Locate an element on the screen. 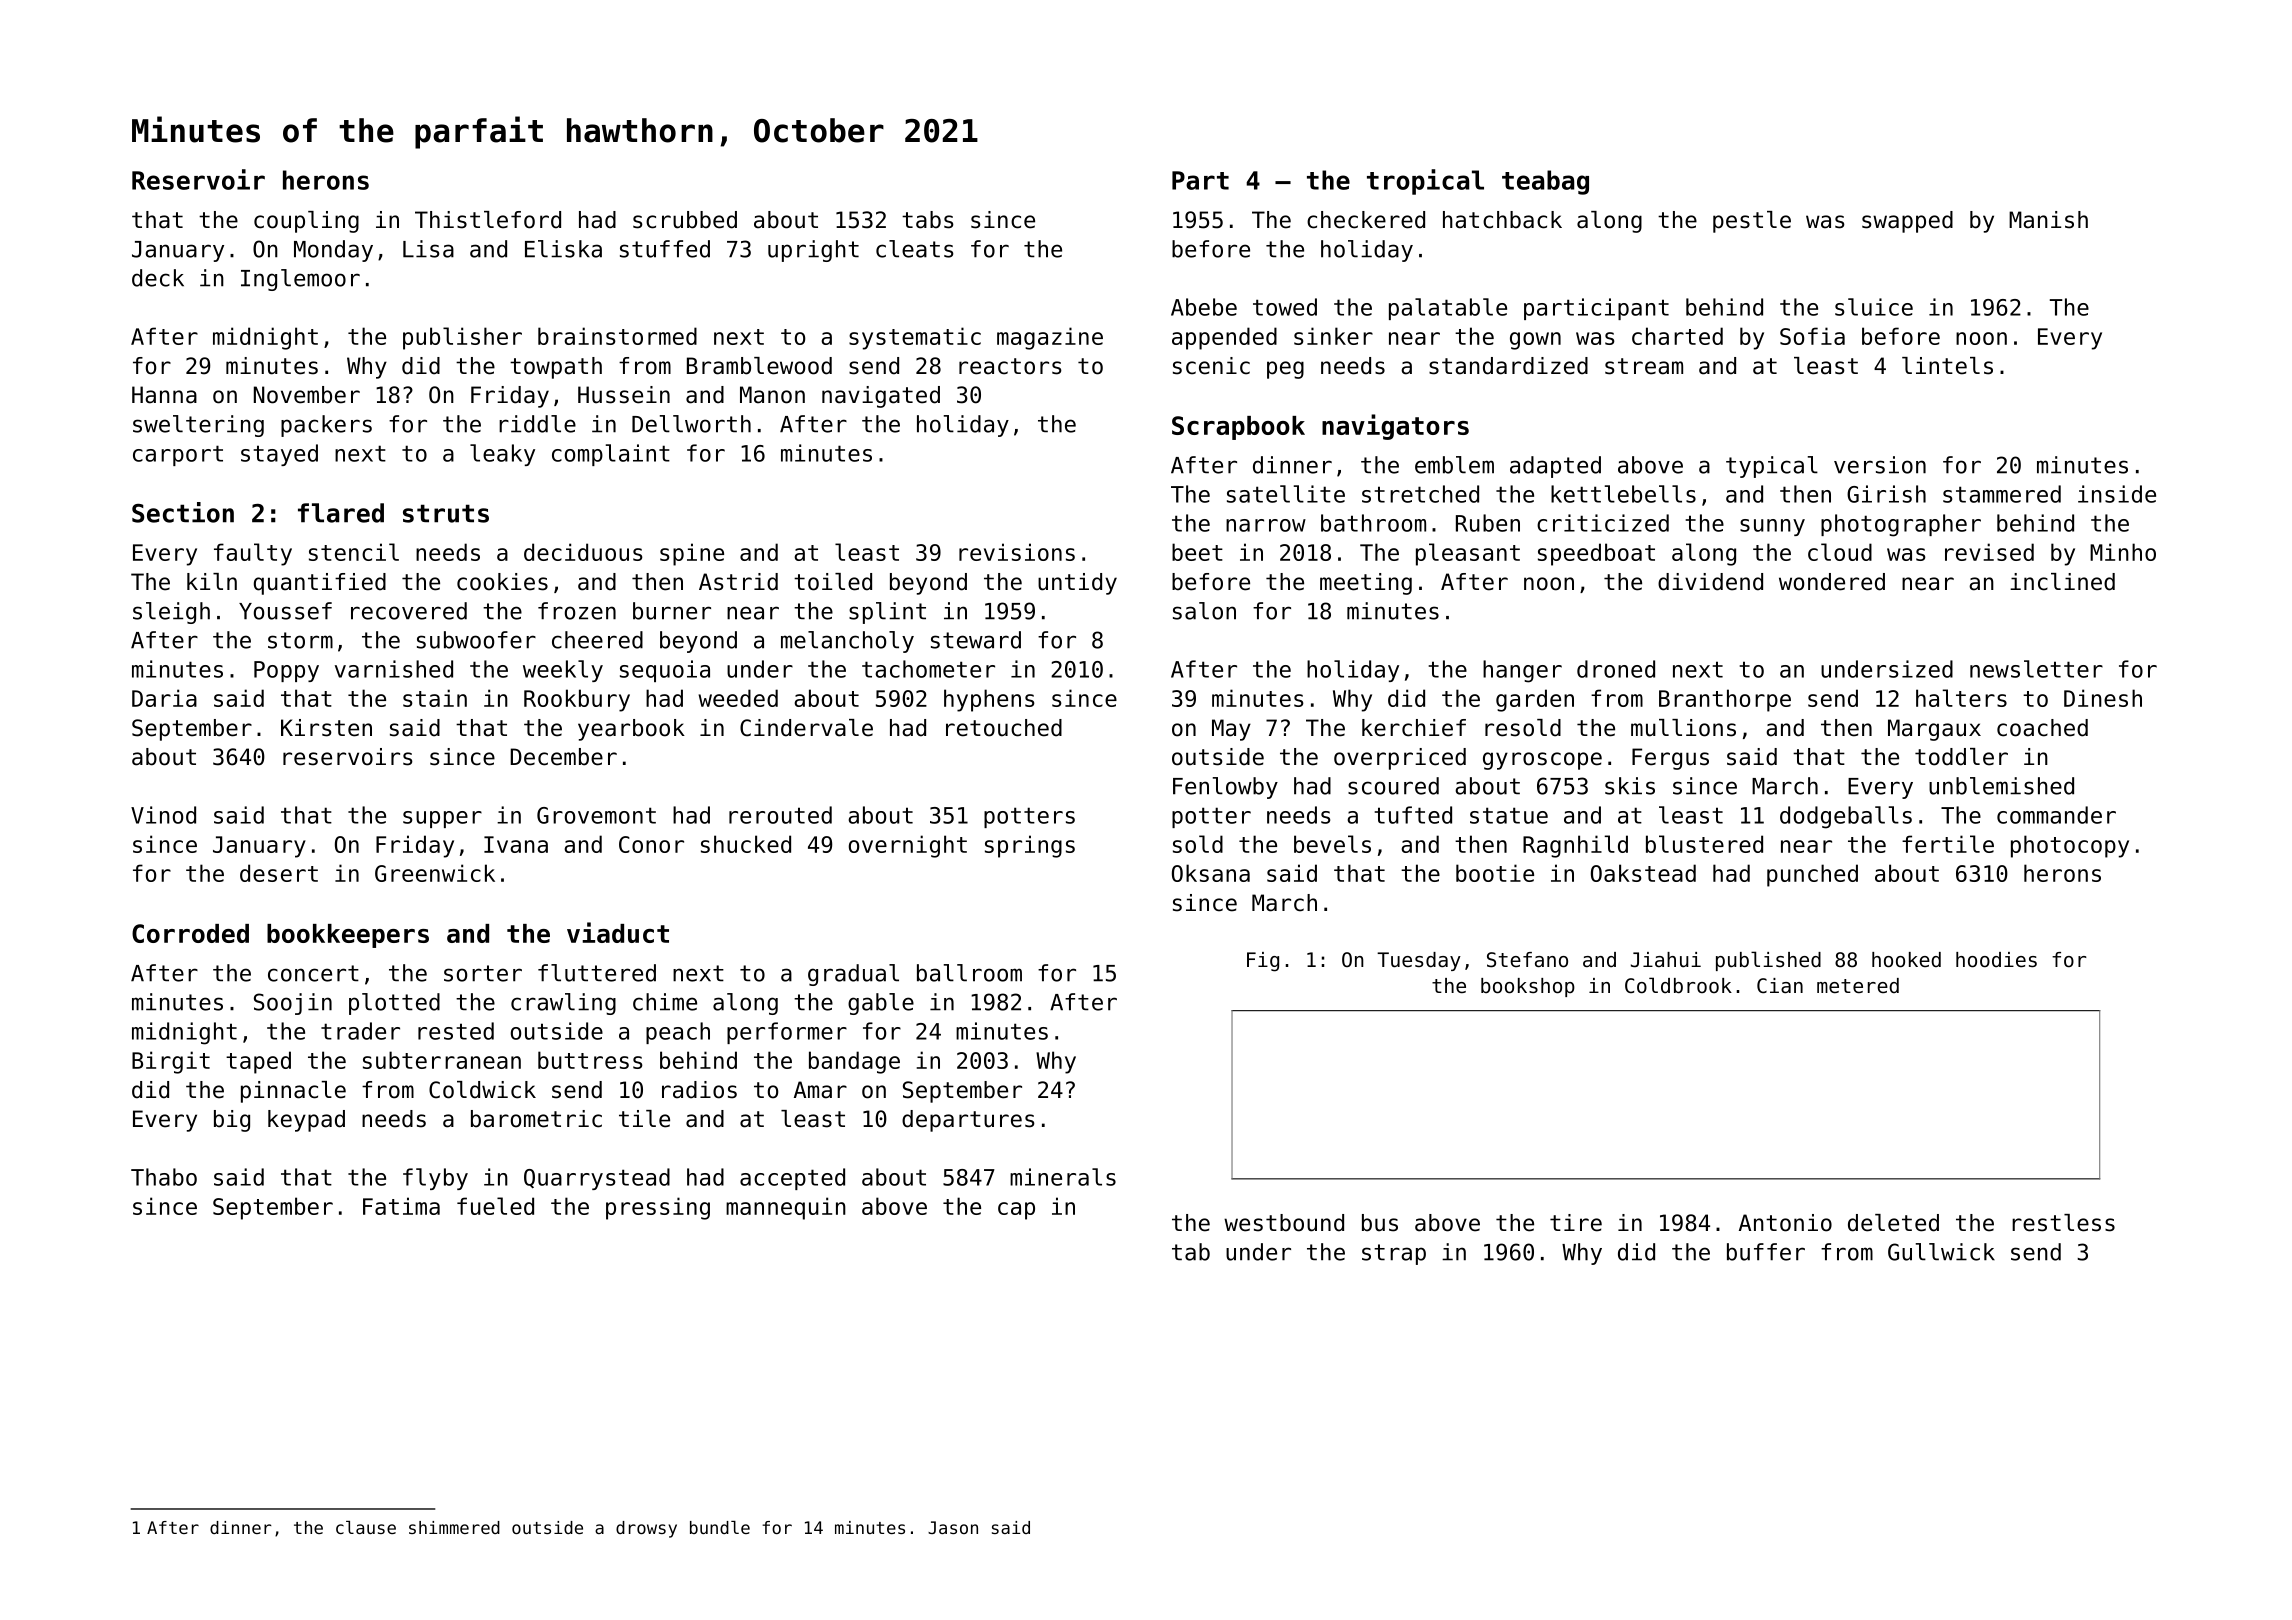  publisher is located at coordinates (462, 338).
